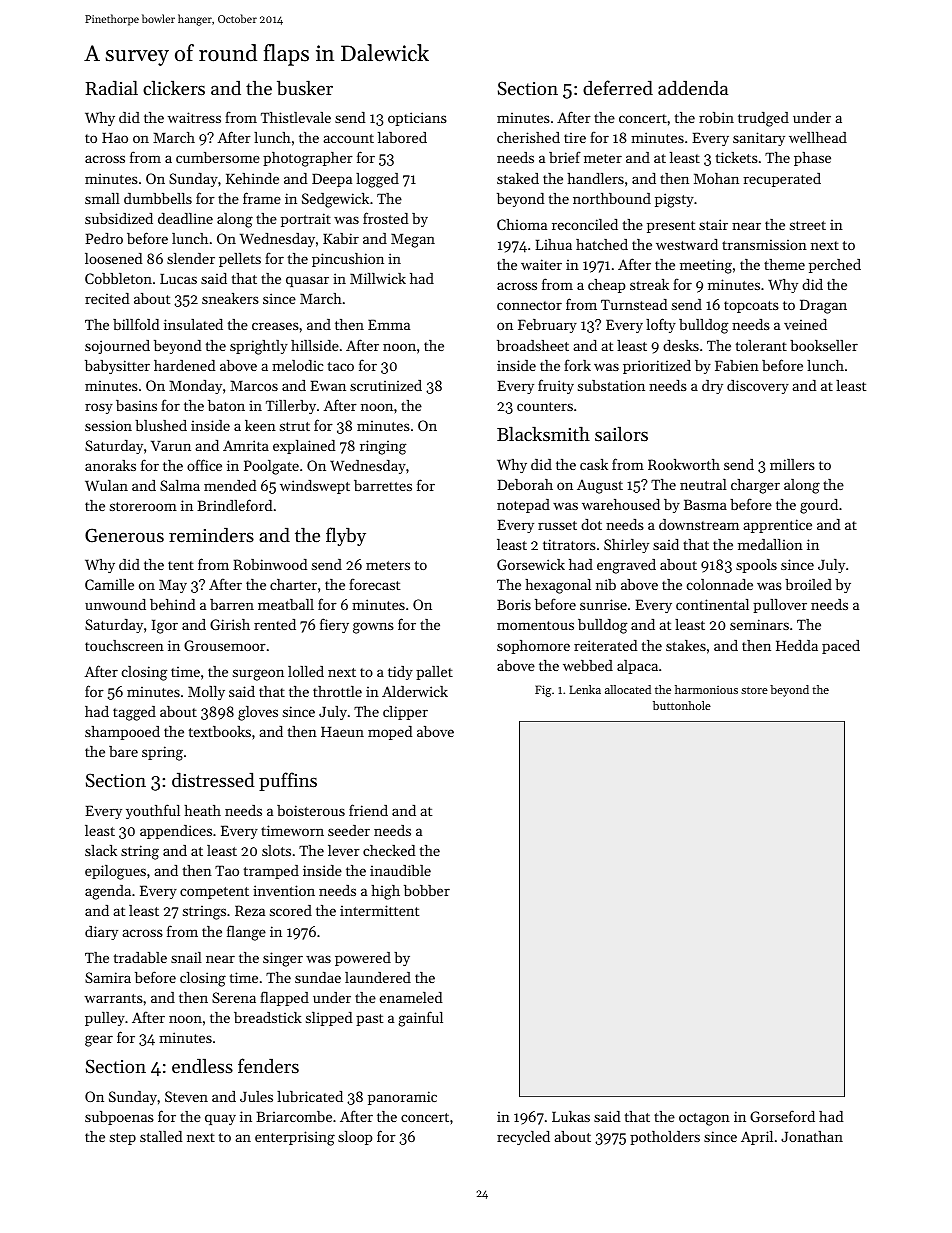  Describe the element at coordinates (782, 1116) in the image. I see `Gorseford` at that location.
